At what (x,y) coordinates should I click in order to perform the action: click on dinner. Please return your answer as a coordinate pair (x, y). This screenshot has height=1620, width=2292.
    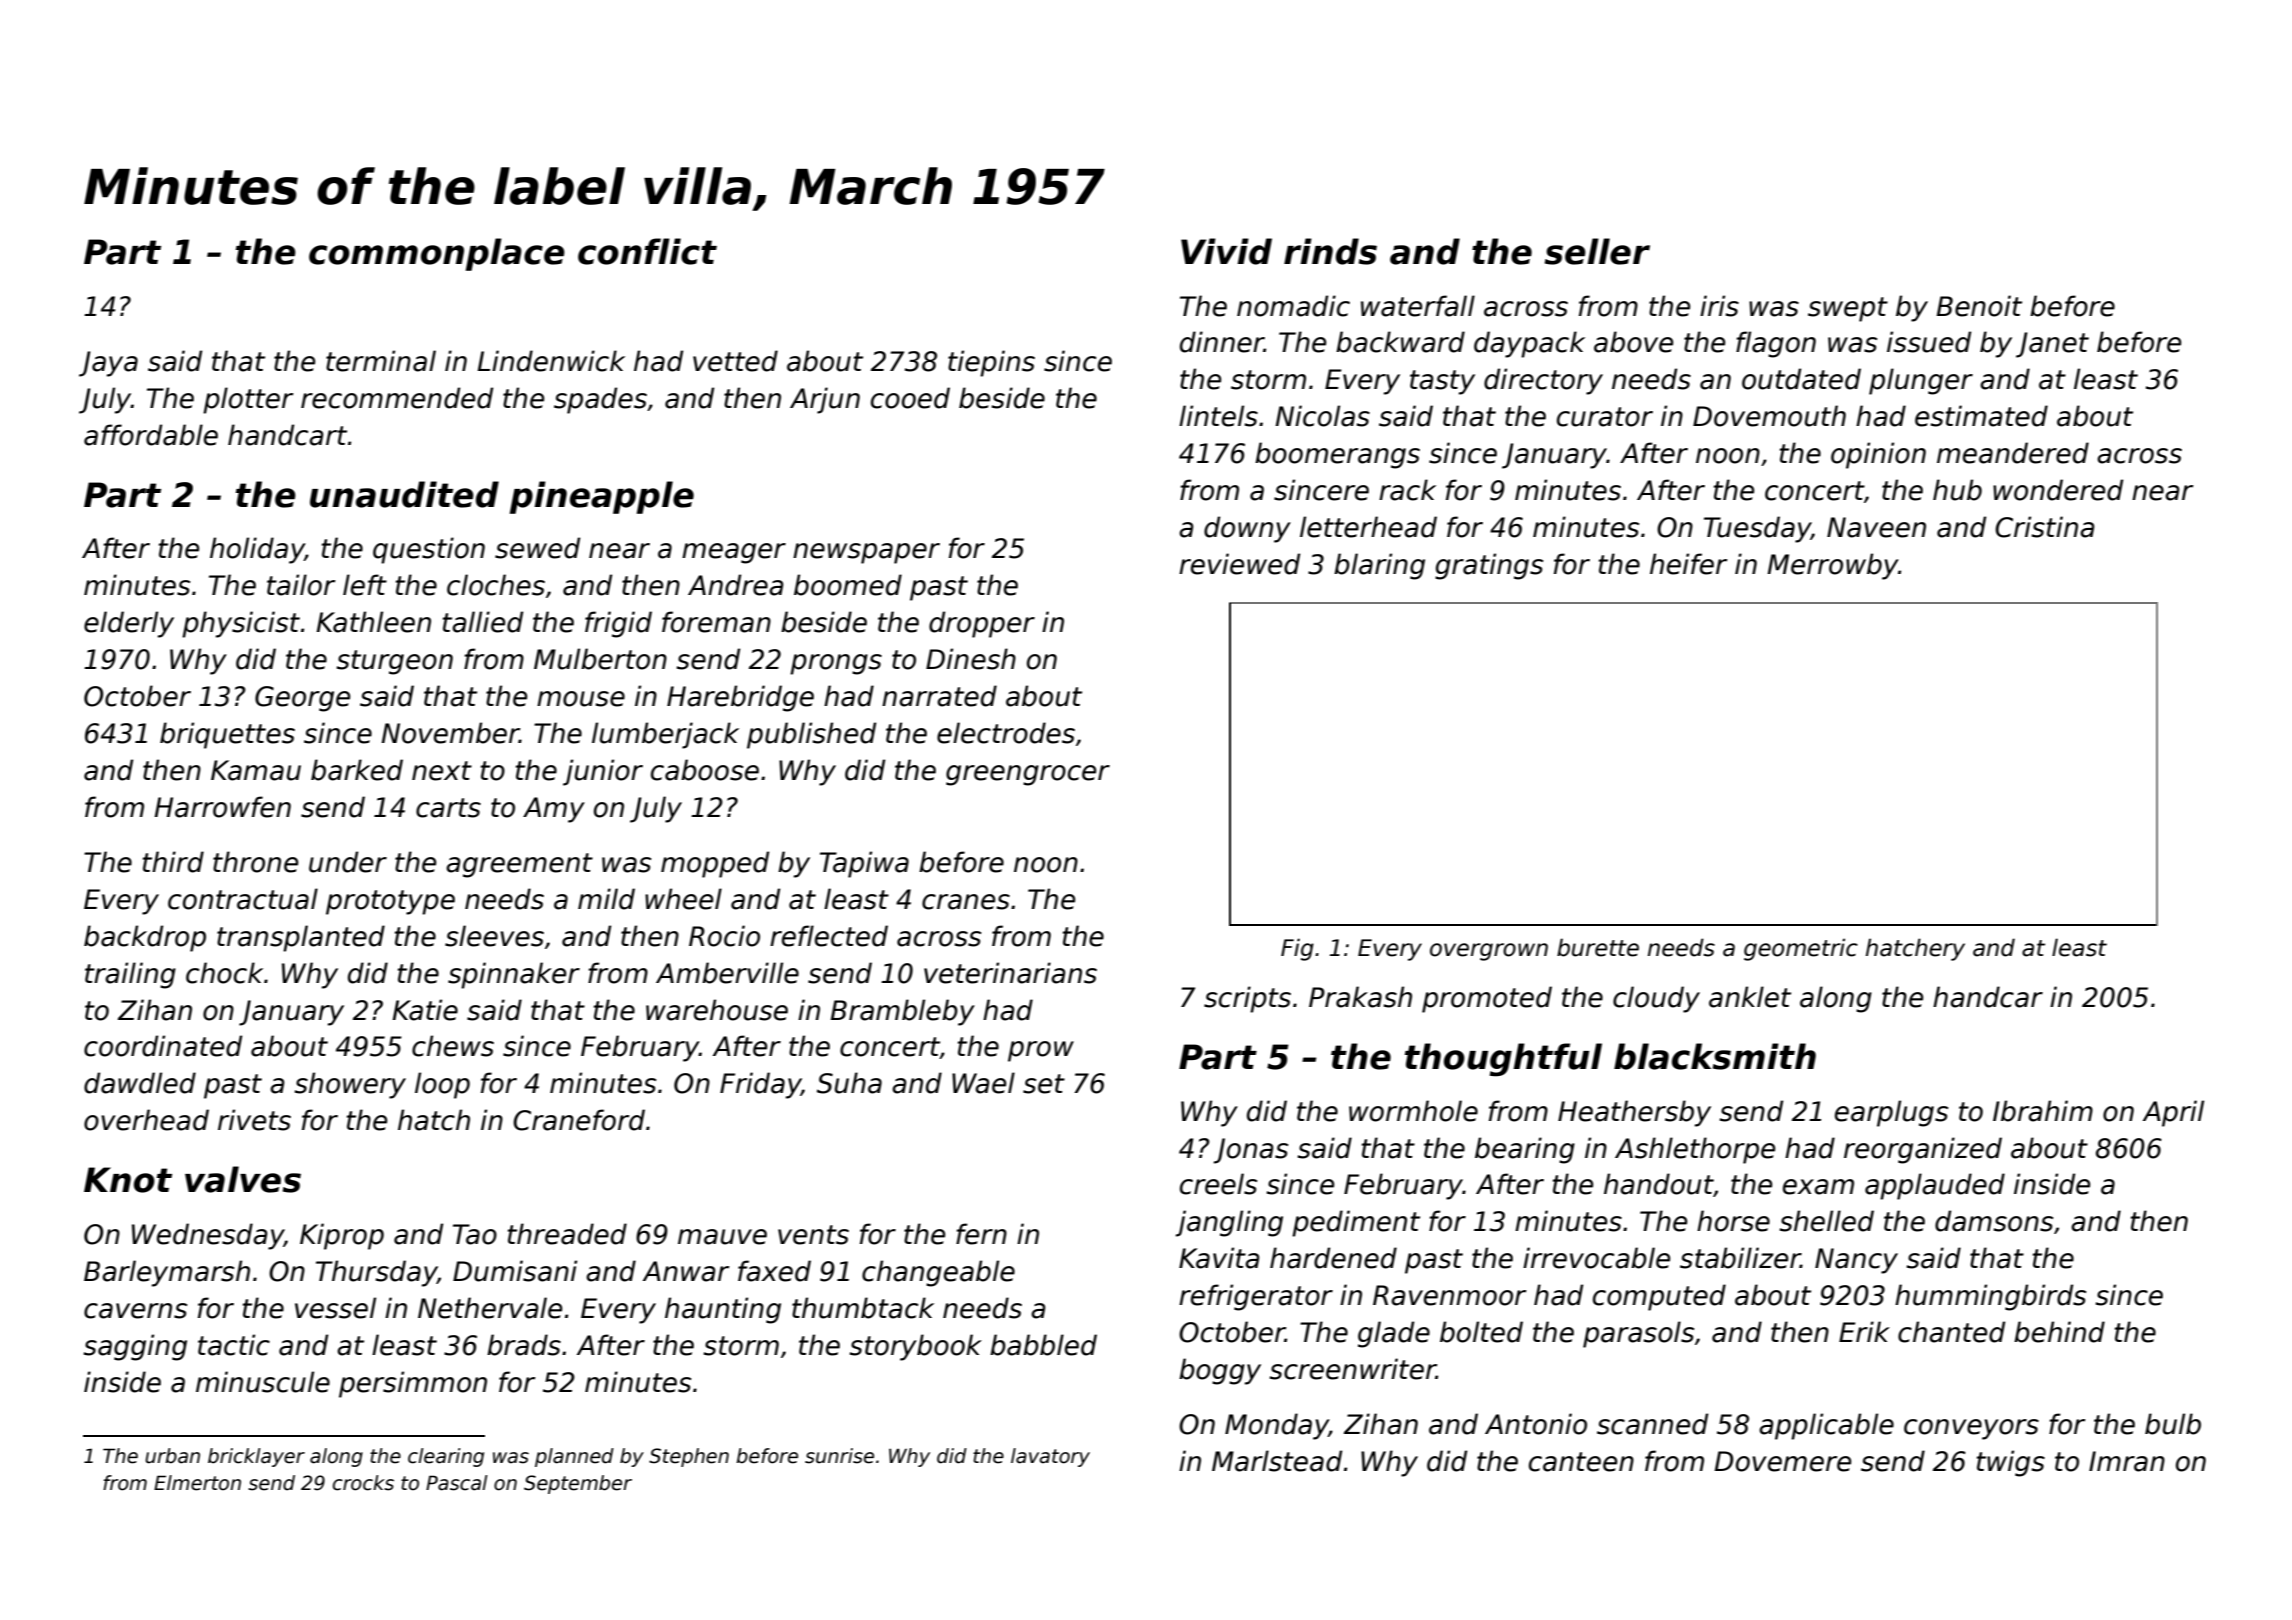
    Looking at the image, I should click on (1222, 342).
